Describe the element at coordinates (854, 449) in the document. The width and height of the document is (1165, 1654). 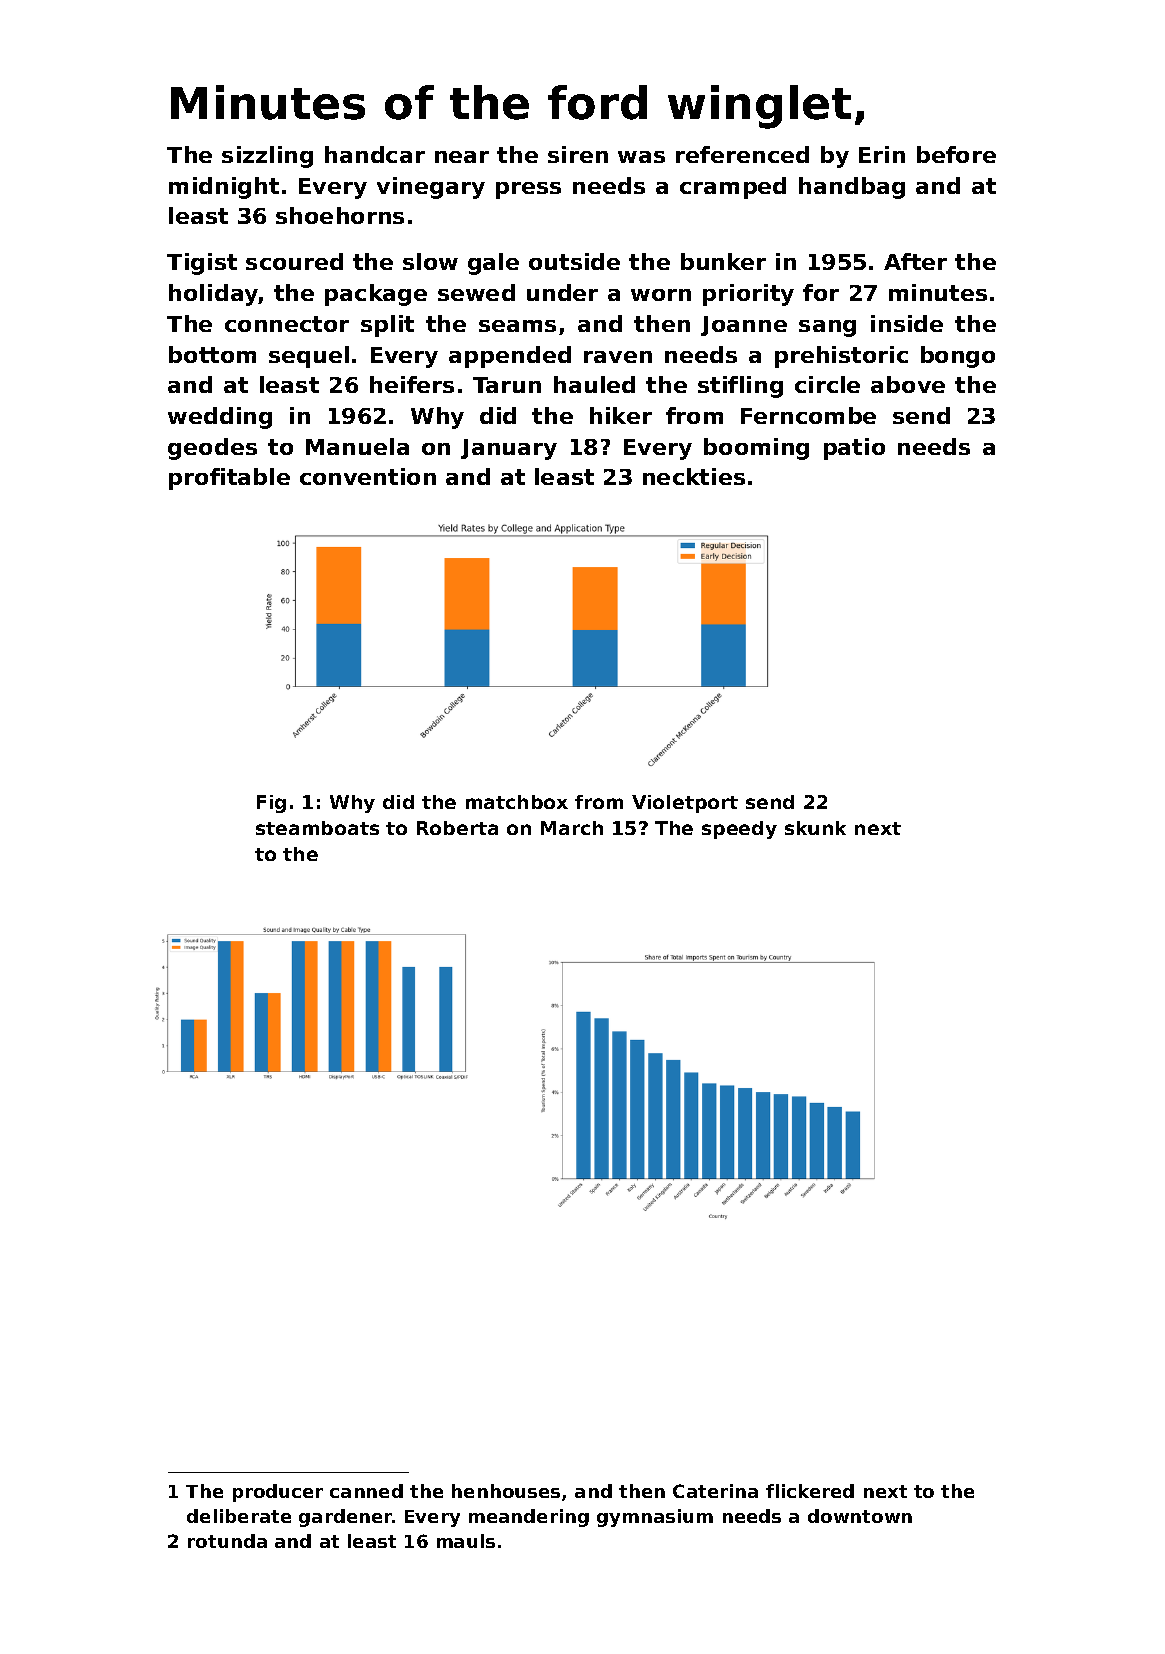
I see `patio` at that location.
